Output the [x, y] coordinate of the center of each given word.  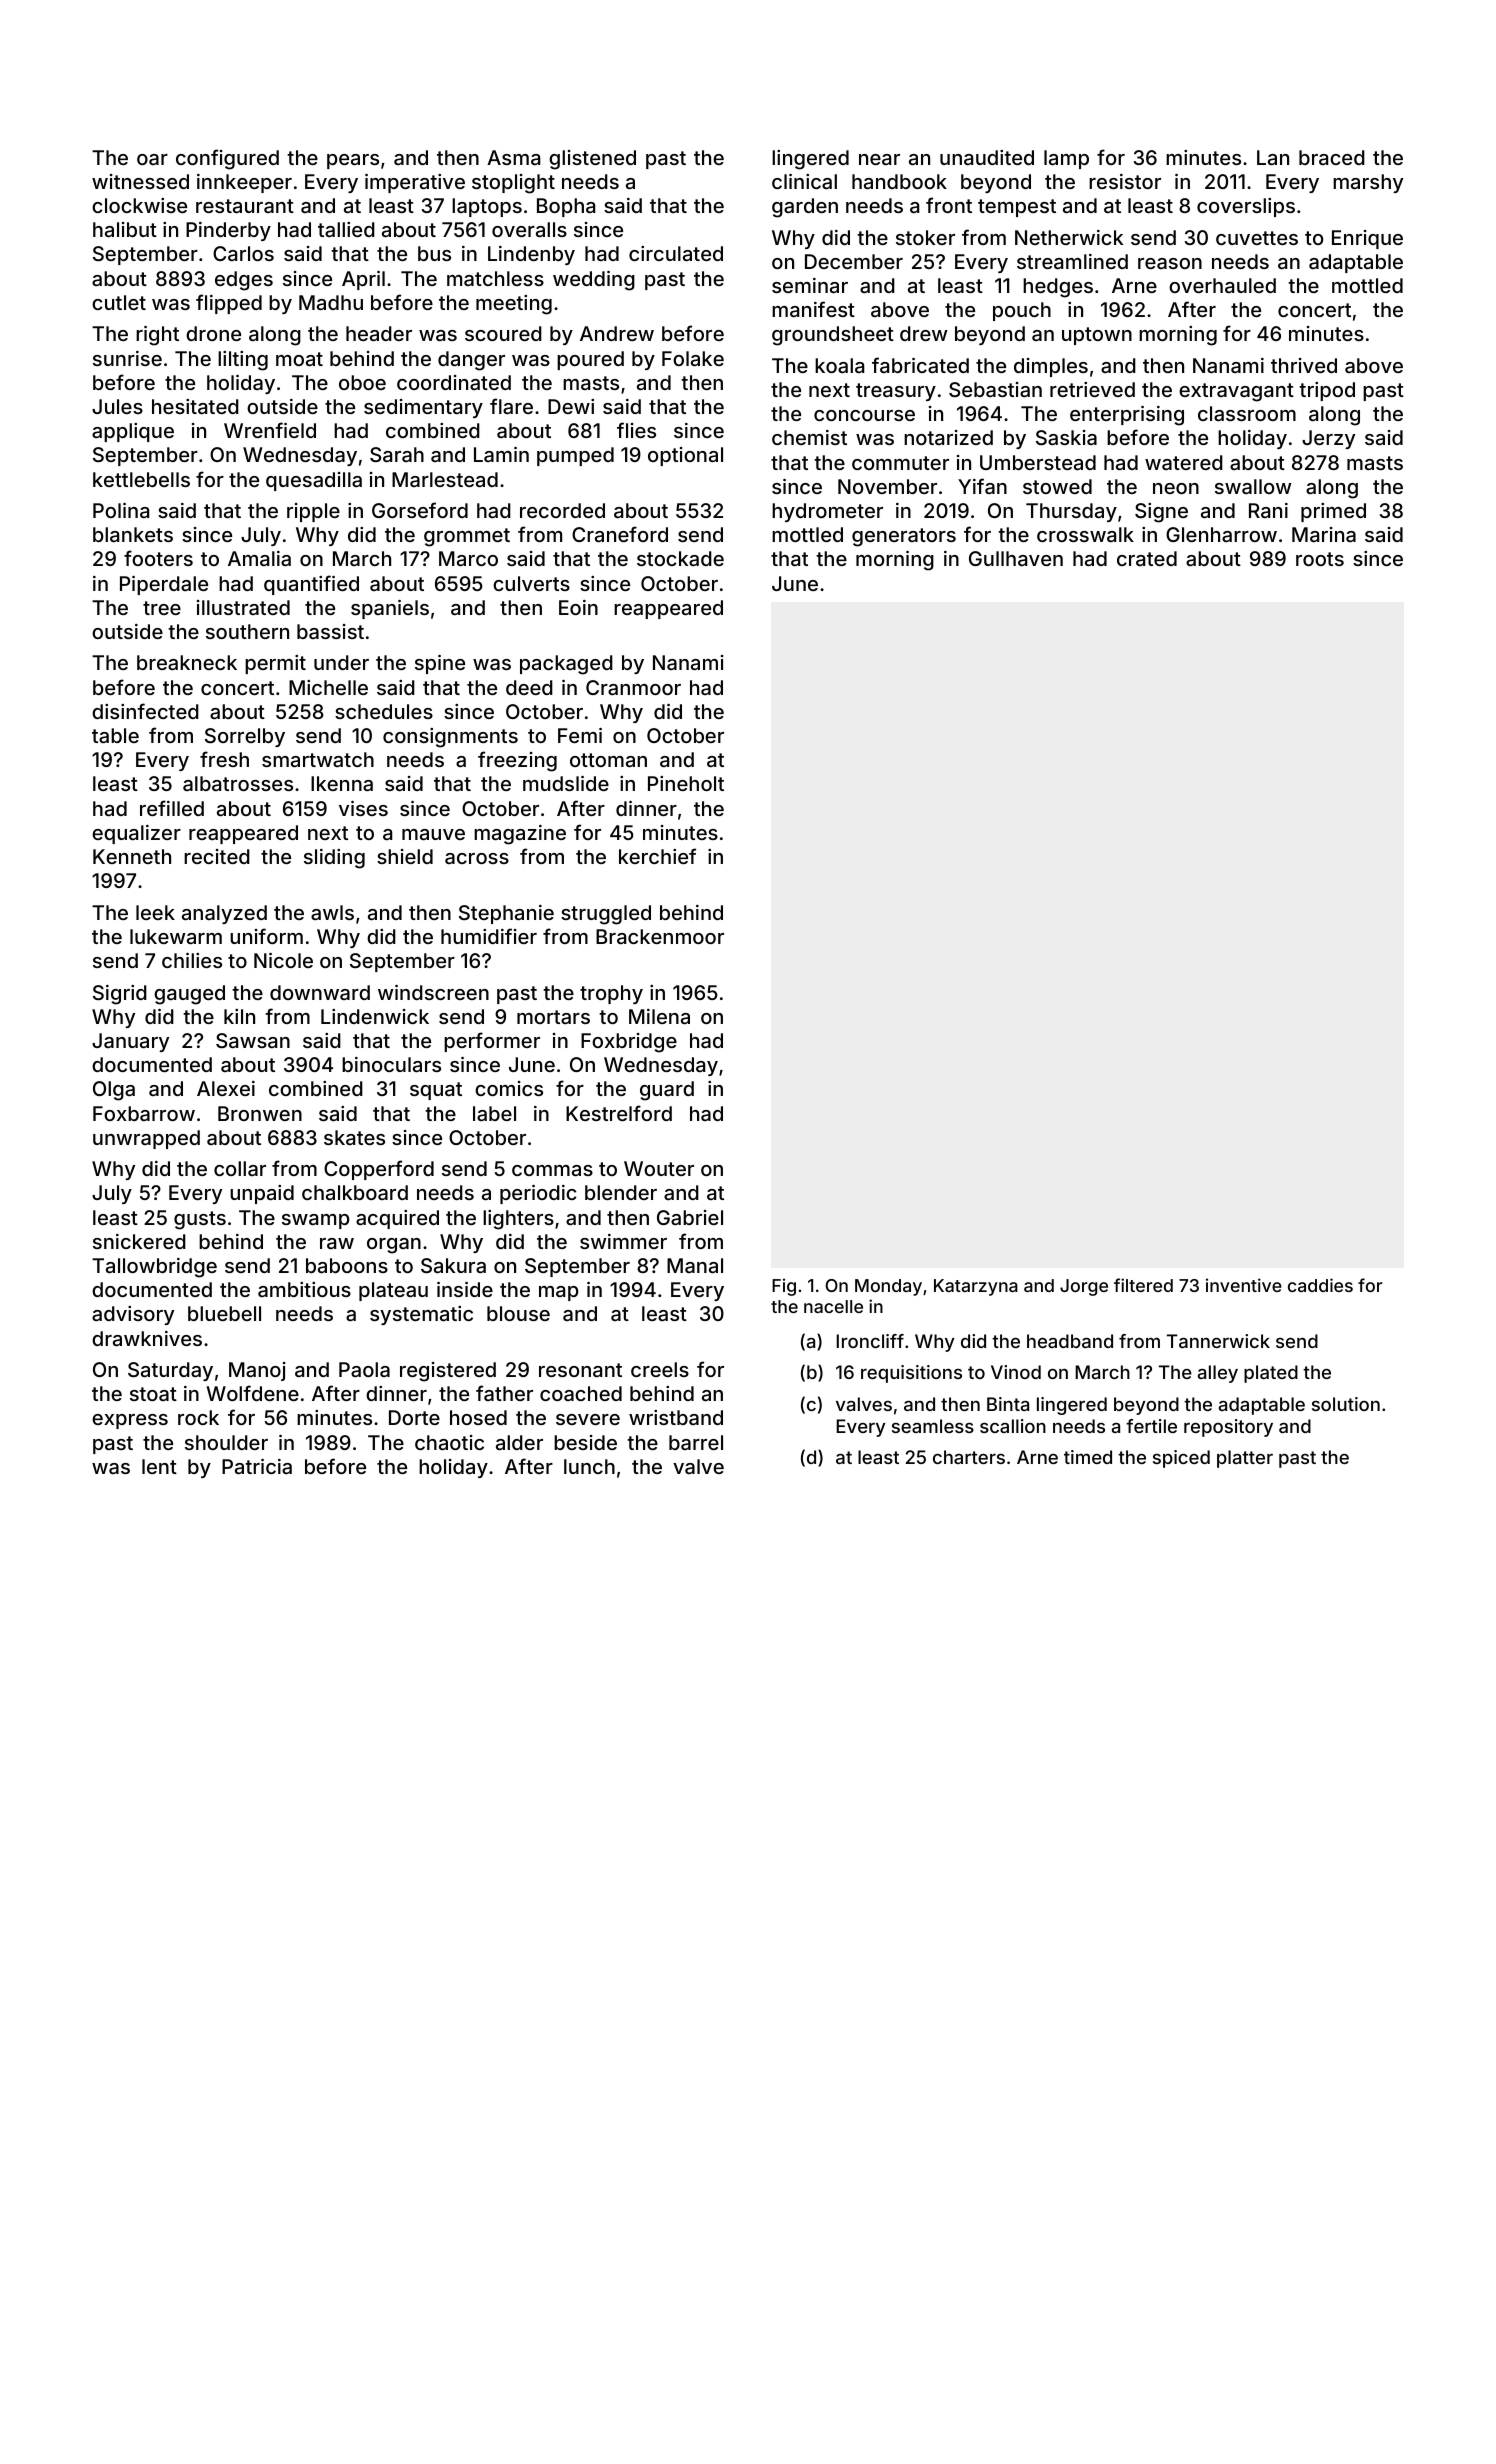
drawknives [147, 1338]
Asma [513, 157]
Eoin [578, 607]
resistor [1125, 181]
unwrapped [146, 1139]
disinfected [145, 711]
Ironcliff [870, 1341]
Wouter [659, 1168]
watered [1184, 462]
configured [227, 159]
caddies [1320, 1285]
